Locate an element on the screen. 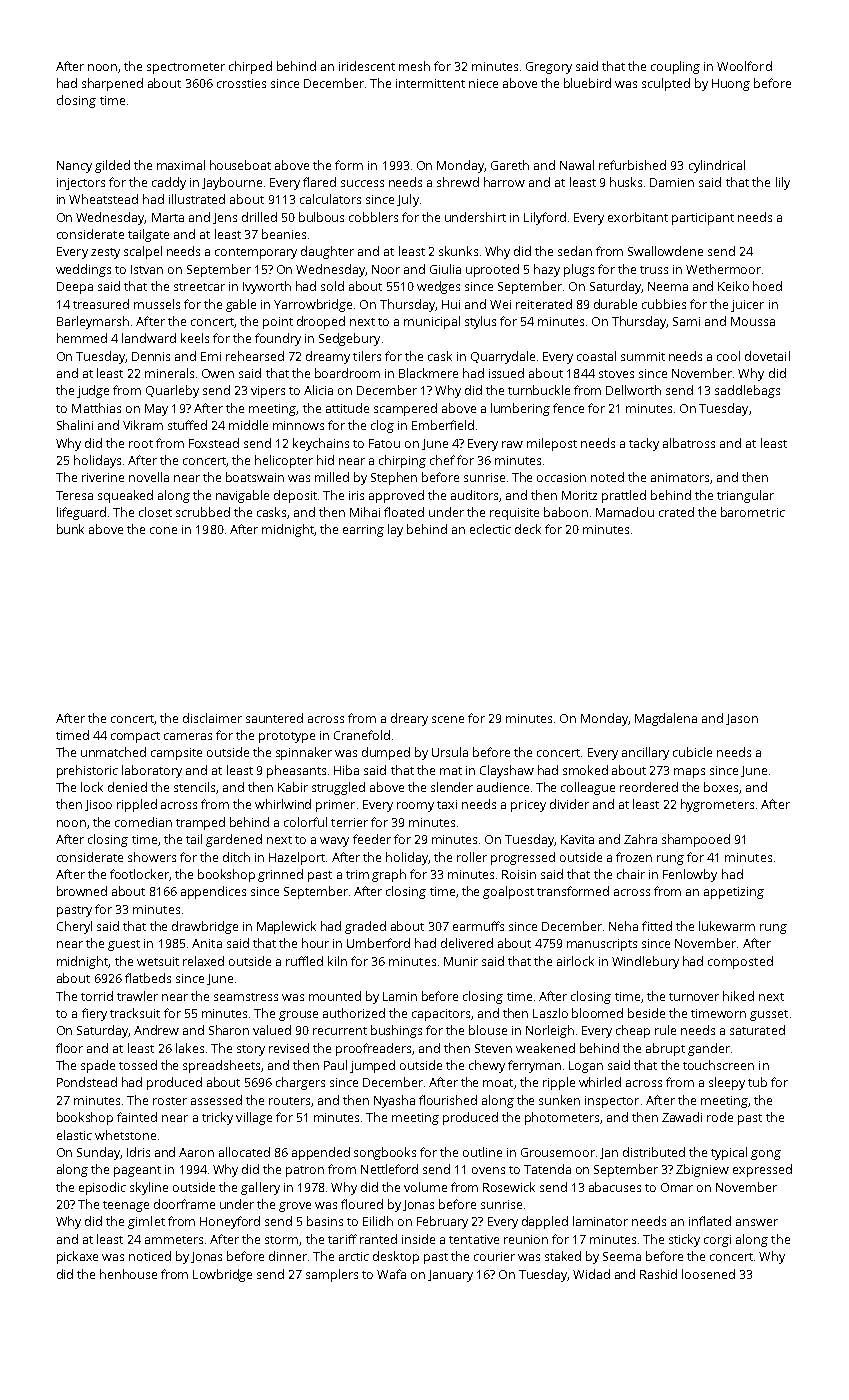 This screenshot has height=1400, width=849. niece is located at coordinates (483, 83).
